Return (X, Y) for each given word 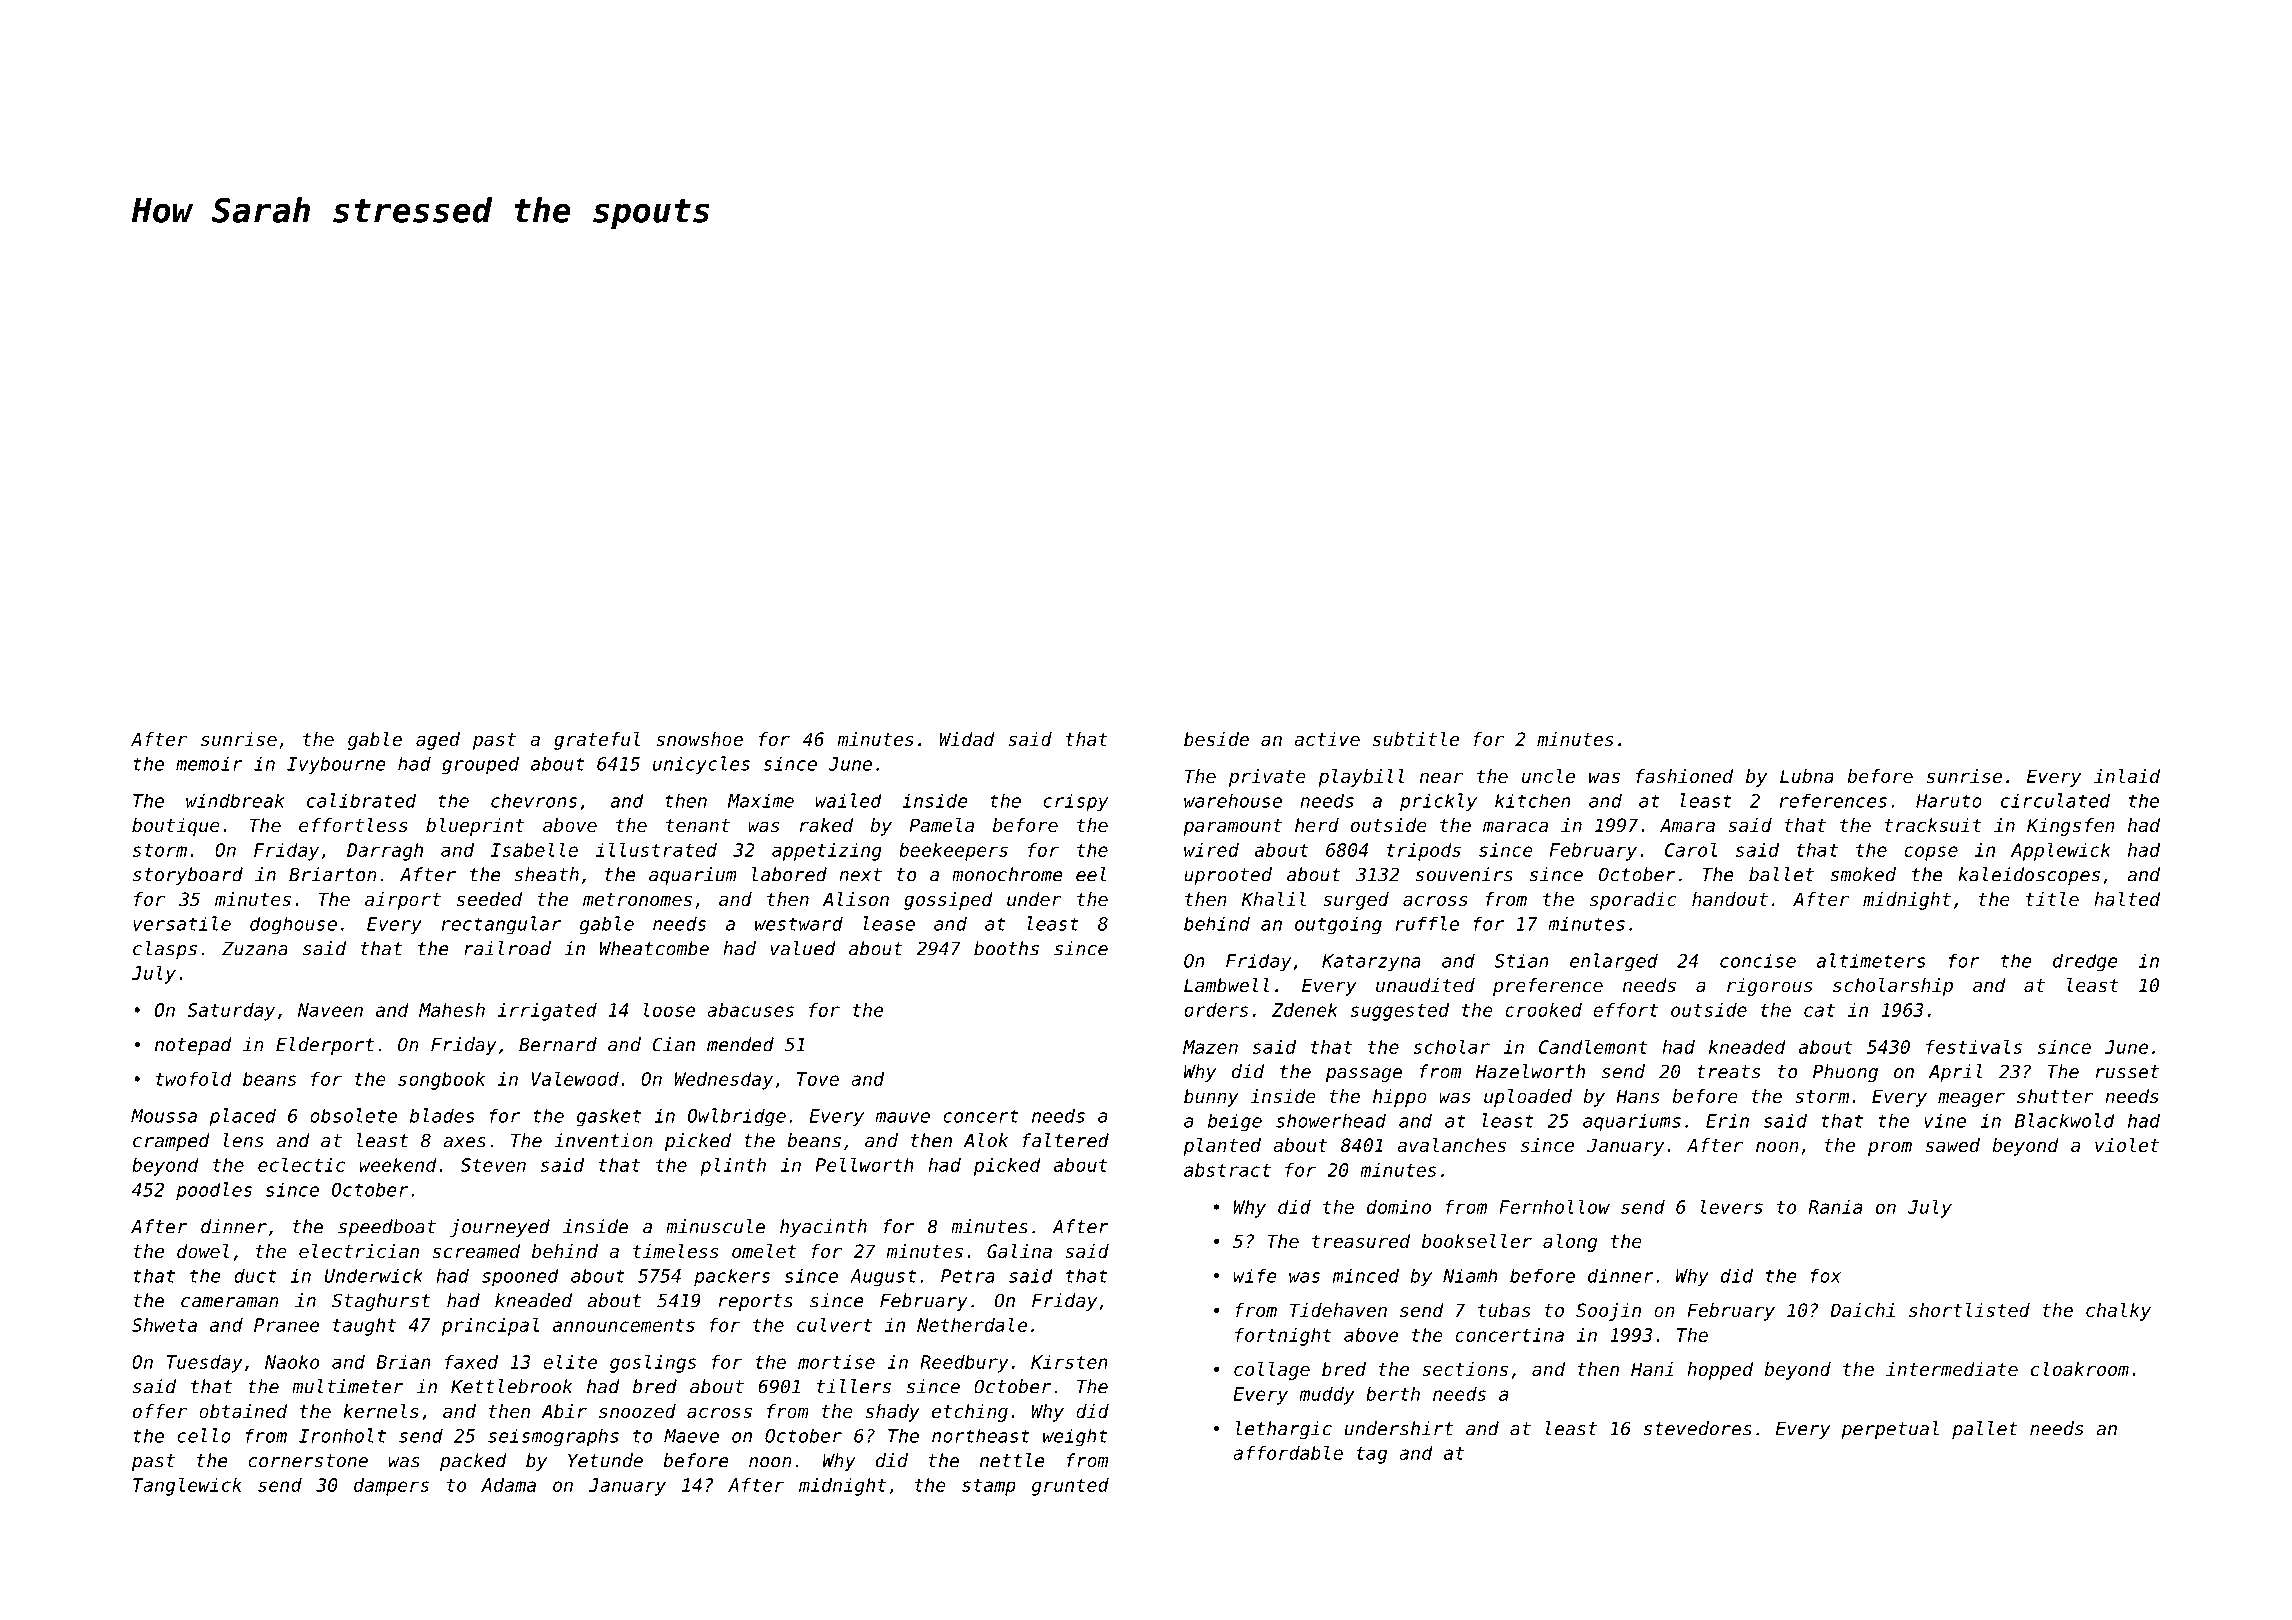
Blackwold (2065, 1120)
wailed (849, 800)
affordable (1288, 1452)
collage (1272, 1371)
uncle (1548, 776)
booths (1006, 948)
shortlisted (1969, 1310)
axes (464, 1142)
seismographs (553, 1437)
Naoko (292, 1362)
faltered (1065, 1140)
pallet (1985, 1430)
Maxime (761, 801)
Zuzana (255, 949)
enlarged (1614, 962)
